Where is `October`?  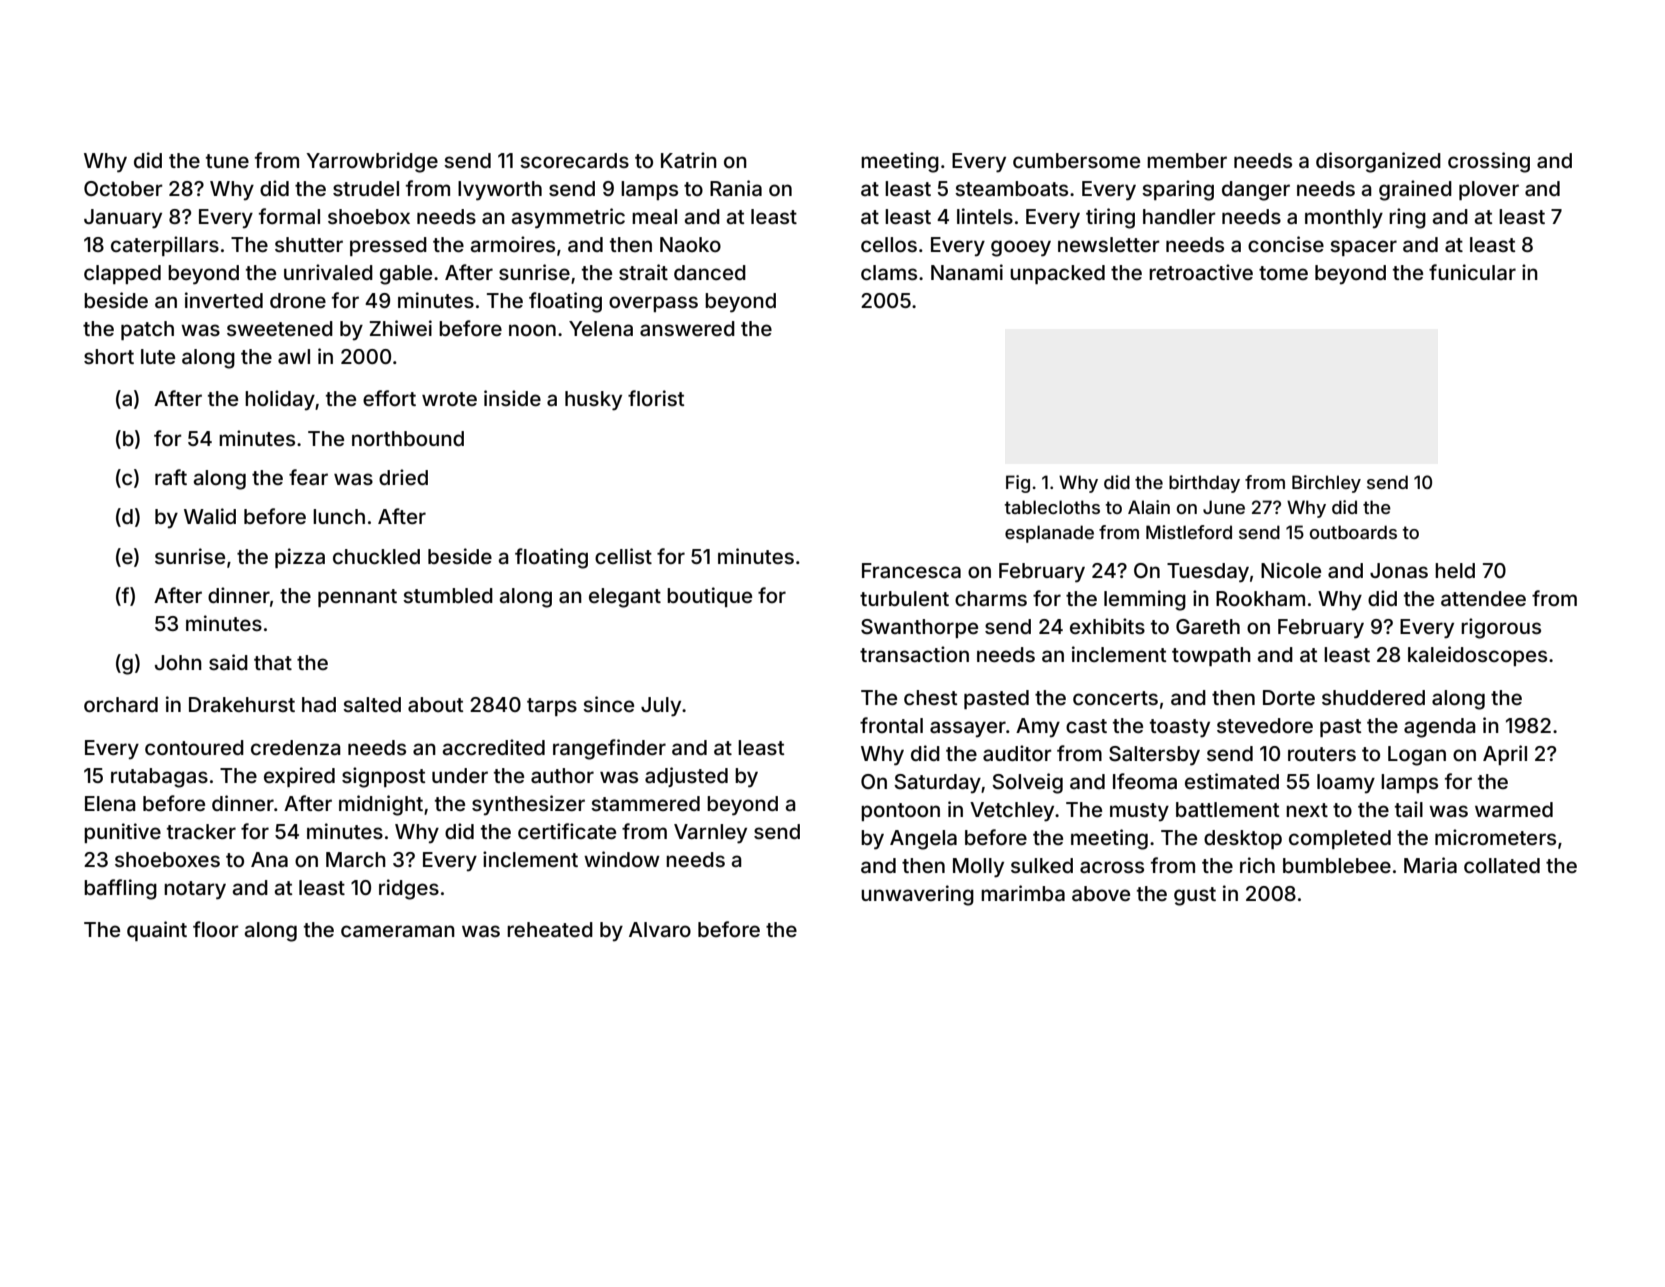
October is located at coordinates (123, 188).
